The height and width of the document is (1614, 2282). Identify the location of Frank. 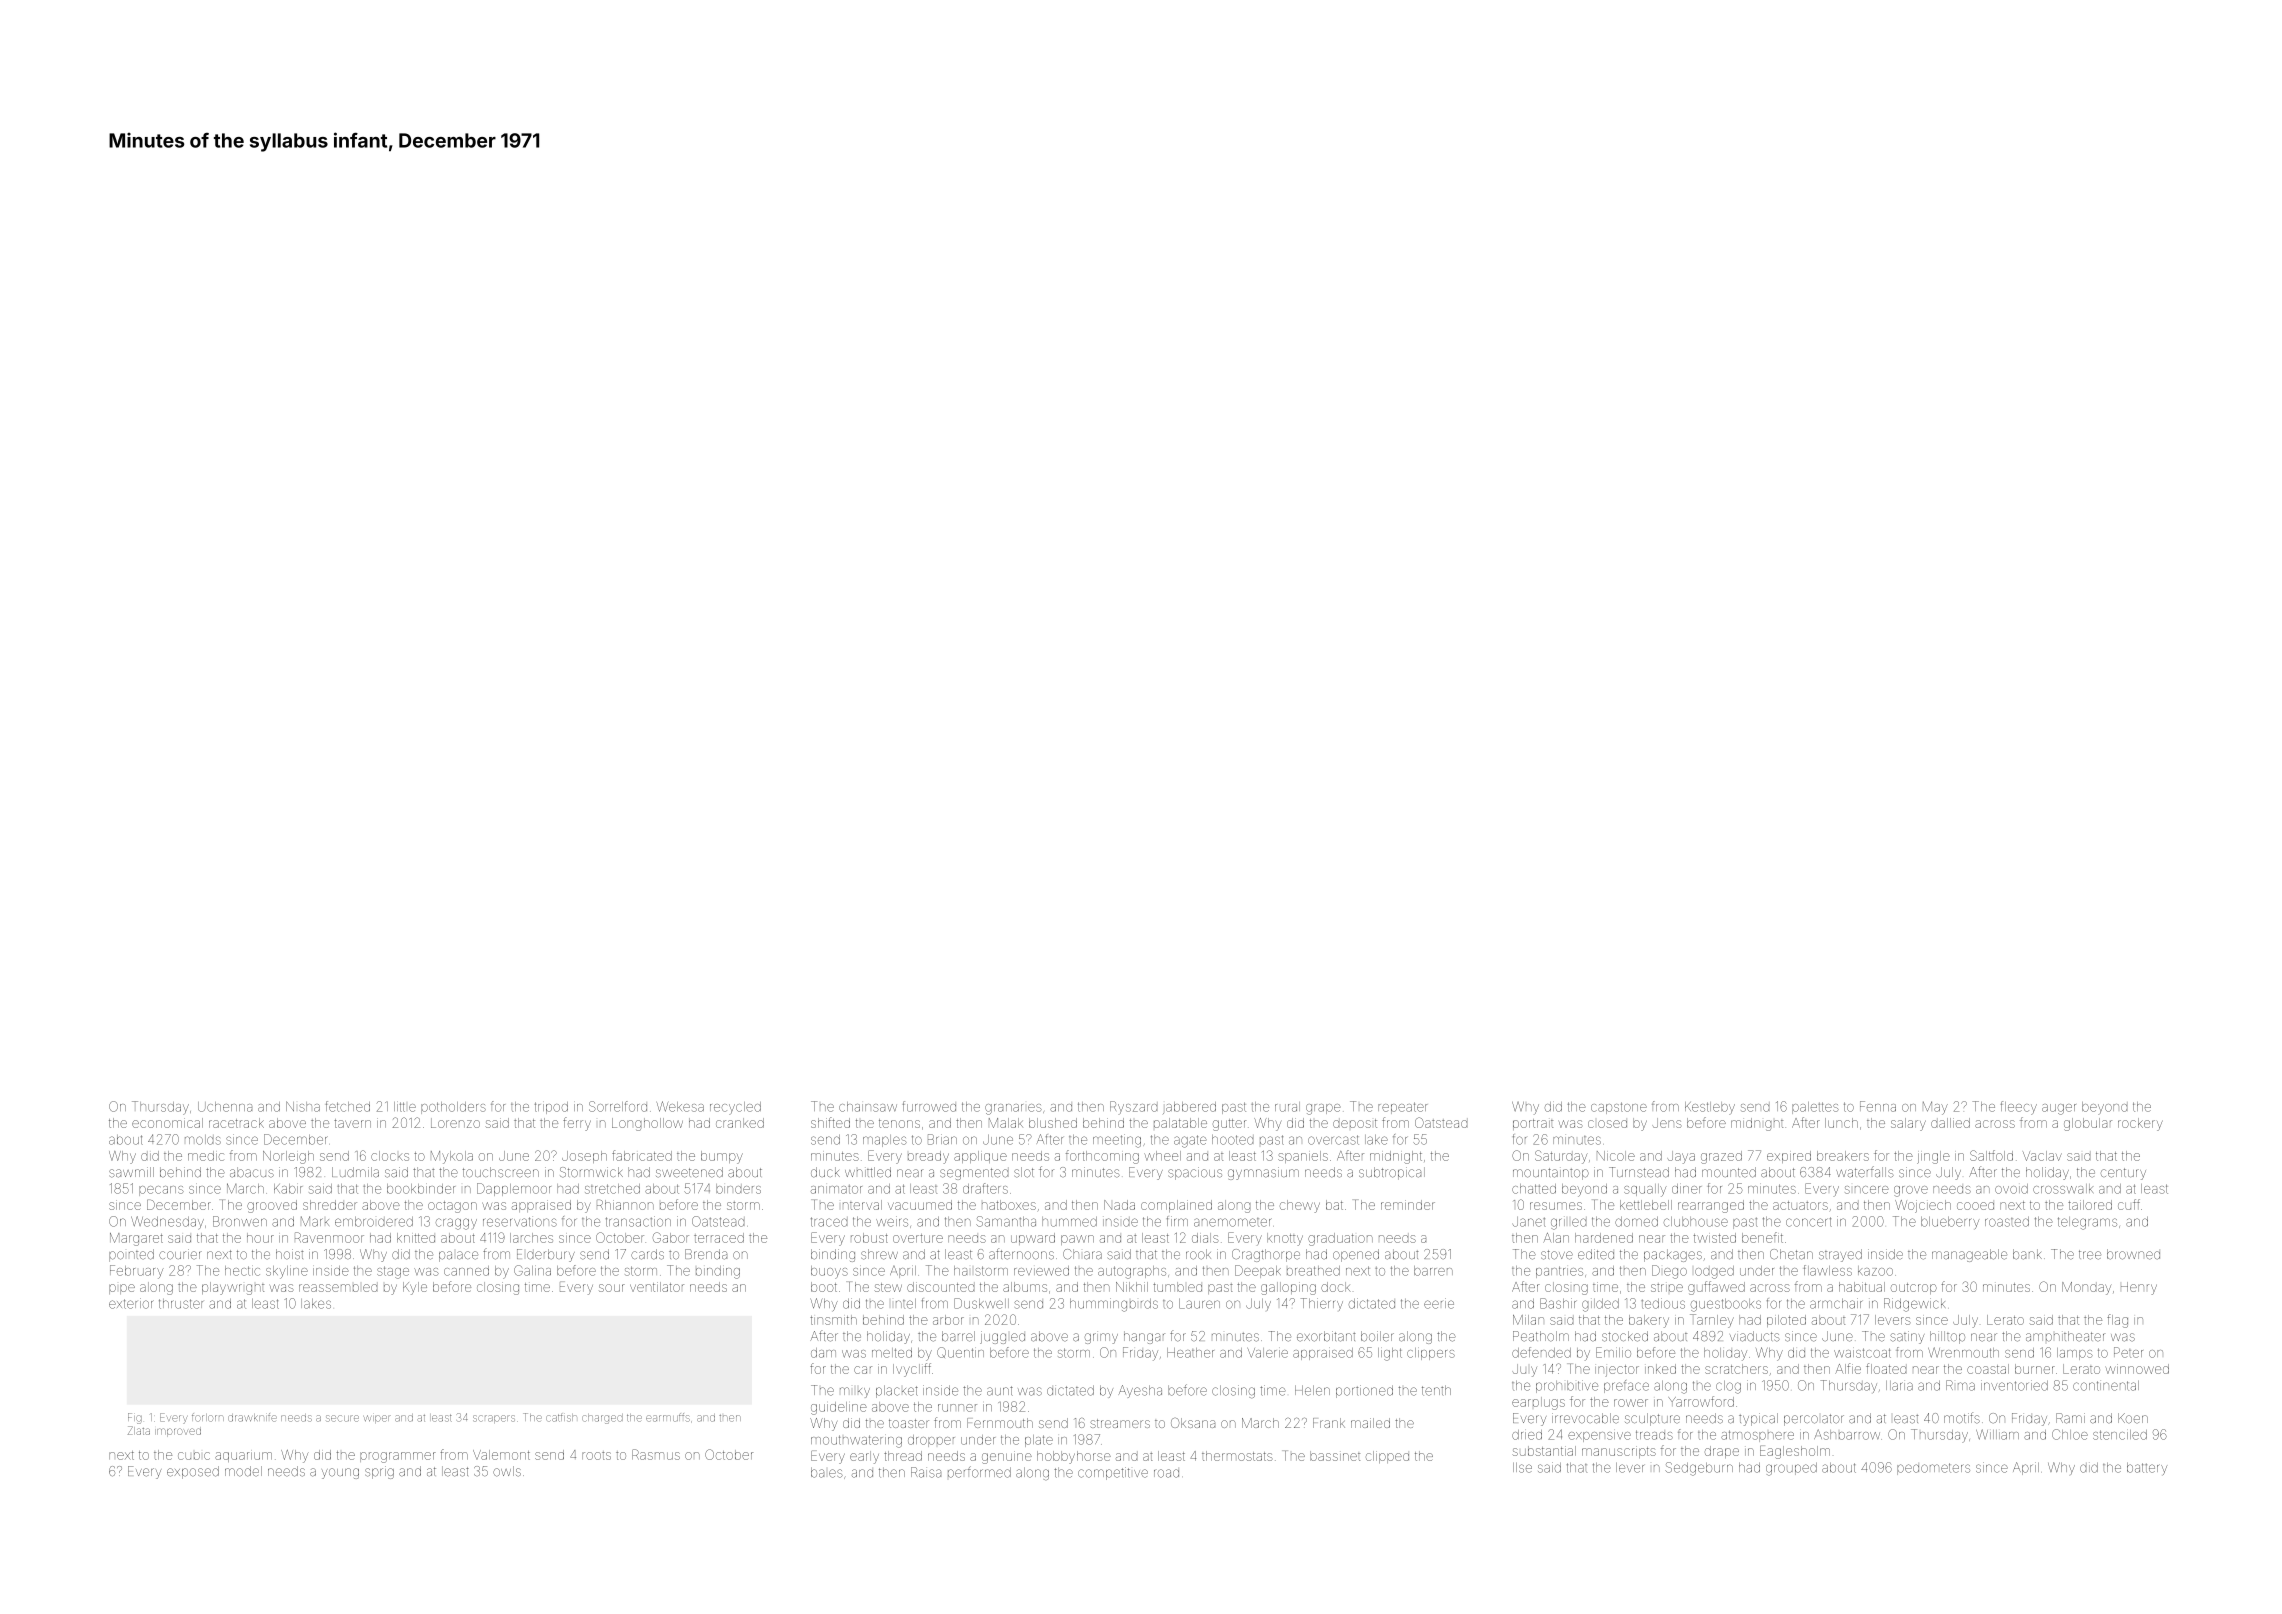
(1329, 1423).
